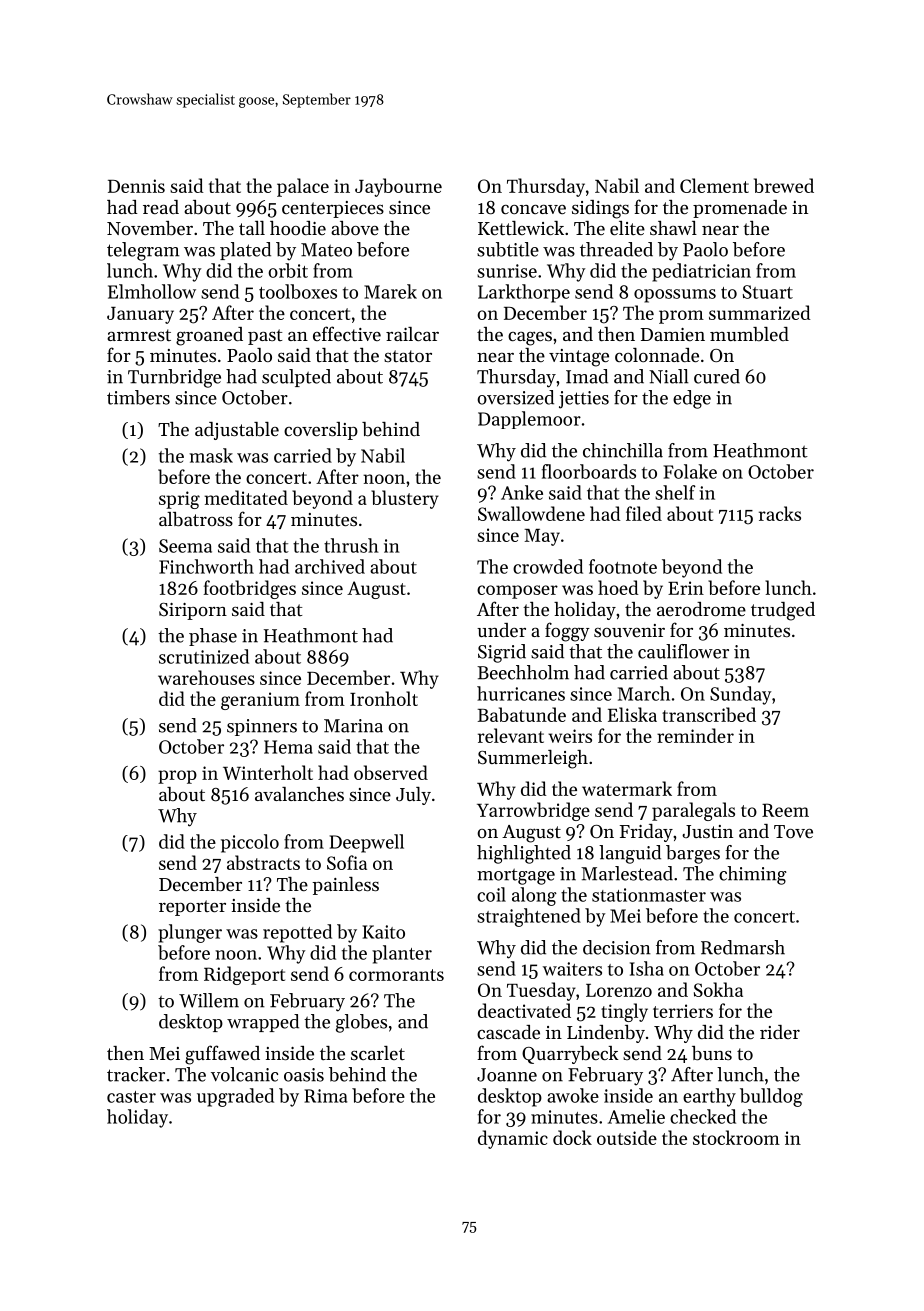 The width and height of the screenshot is (924, 1311). I want to click on barges, so click(693, 854).
